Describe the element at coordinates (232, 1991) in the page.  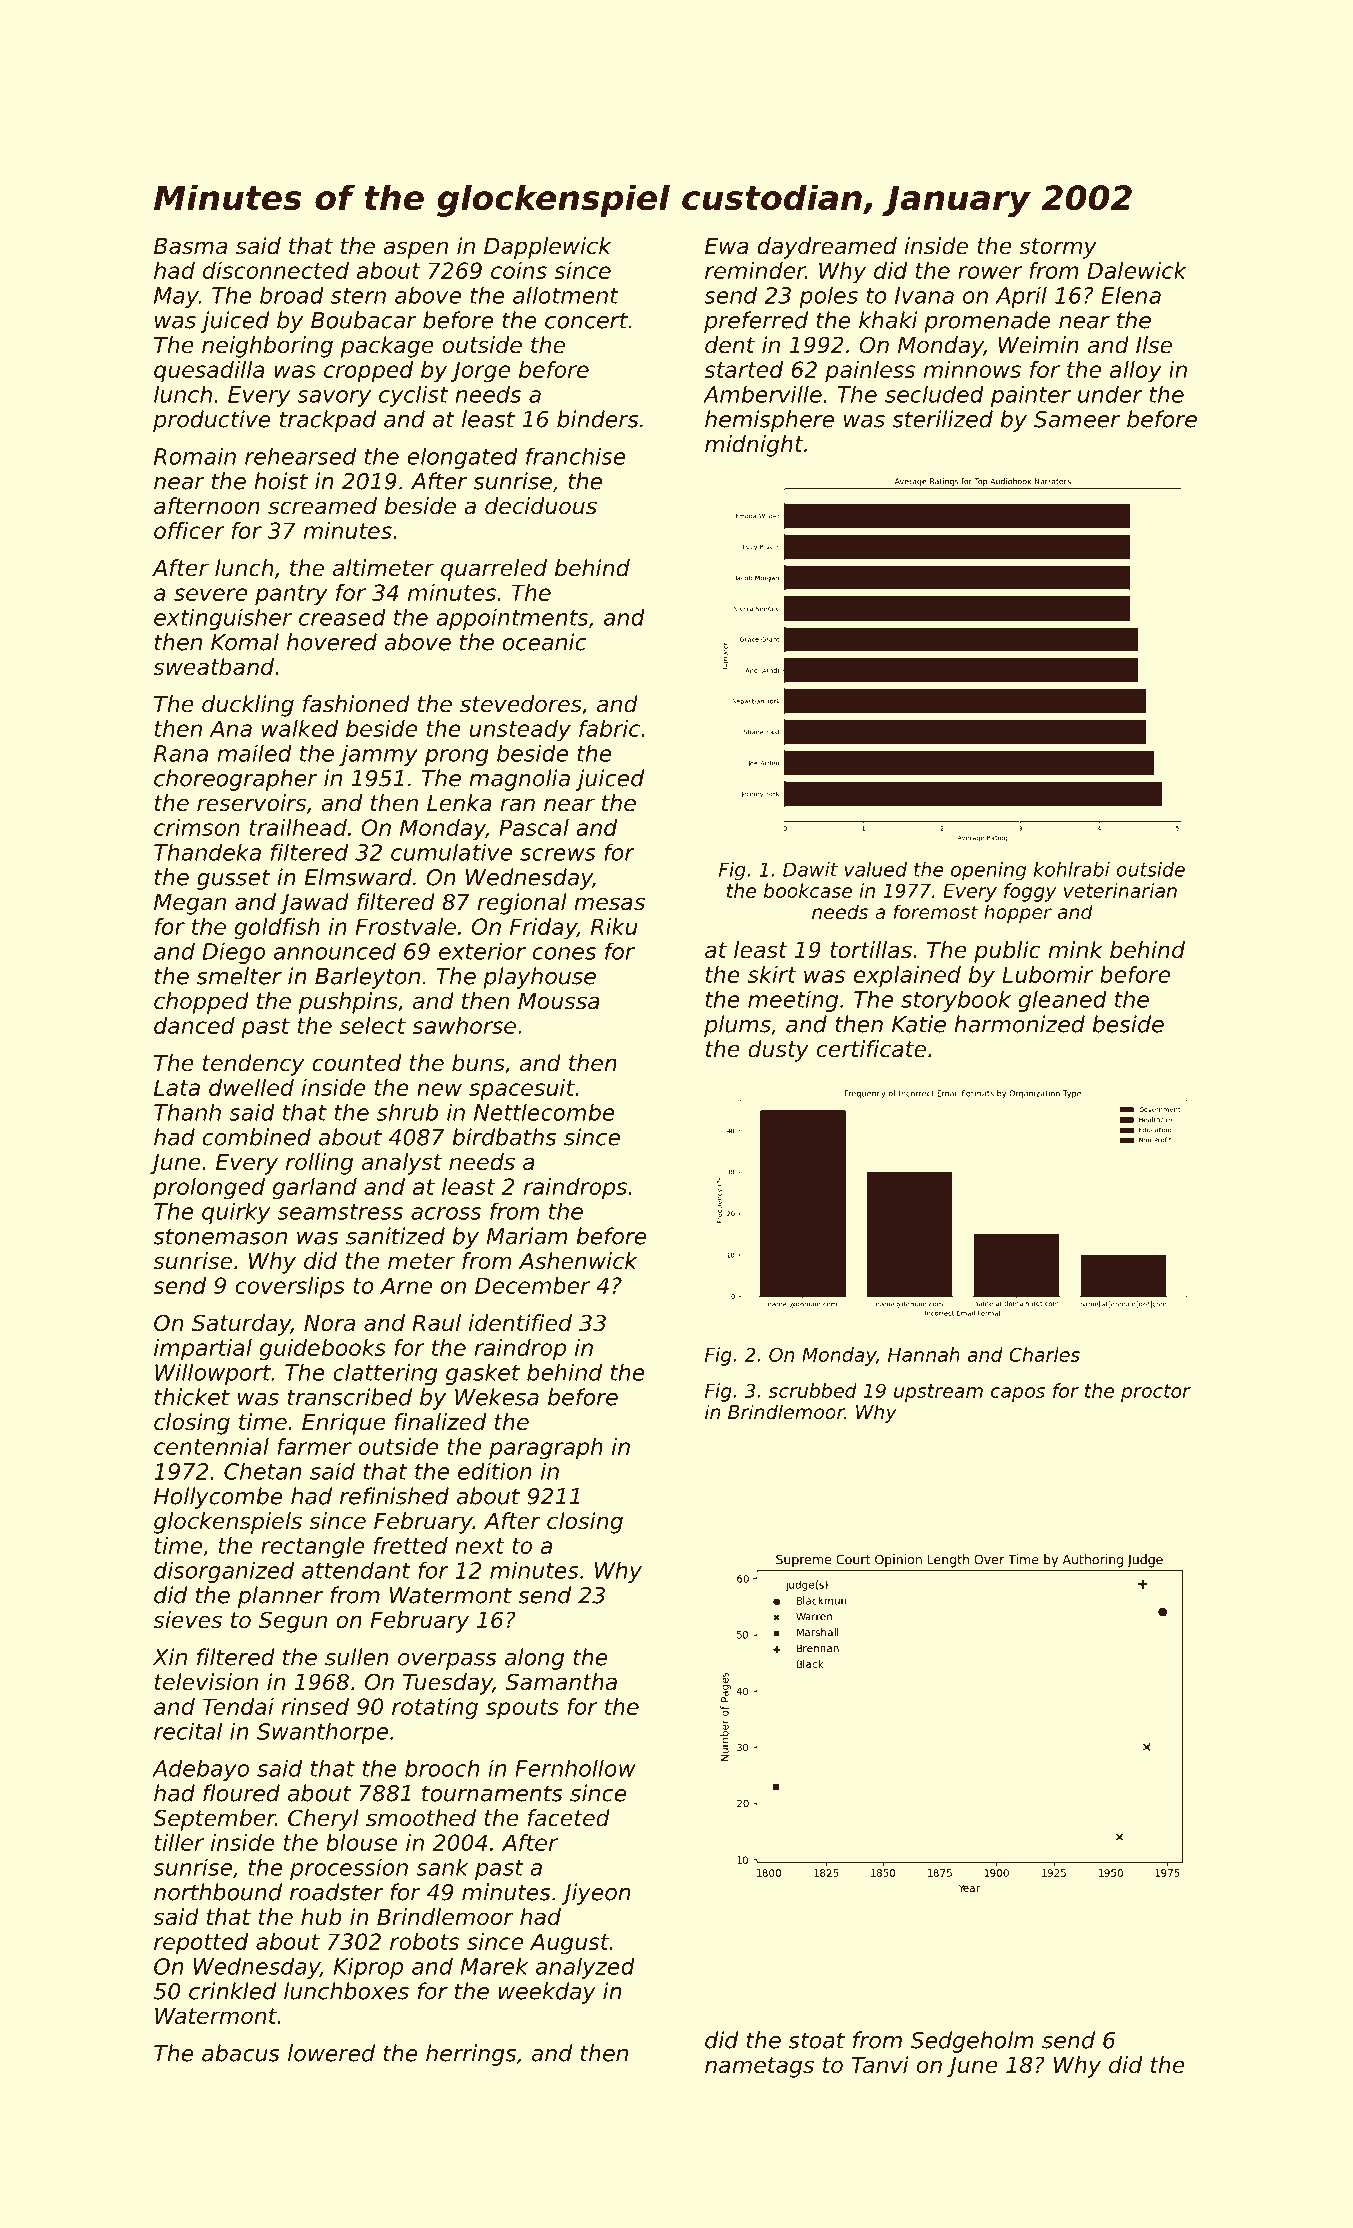
I see `crinkled` at that location.
